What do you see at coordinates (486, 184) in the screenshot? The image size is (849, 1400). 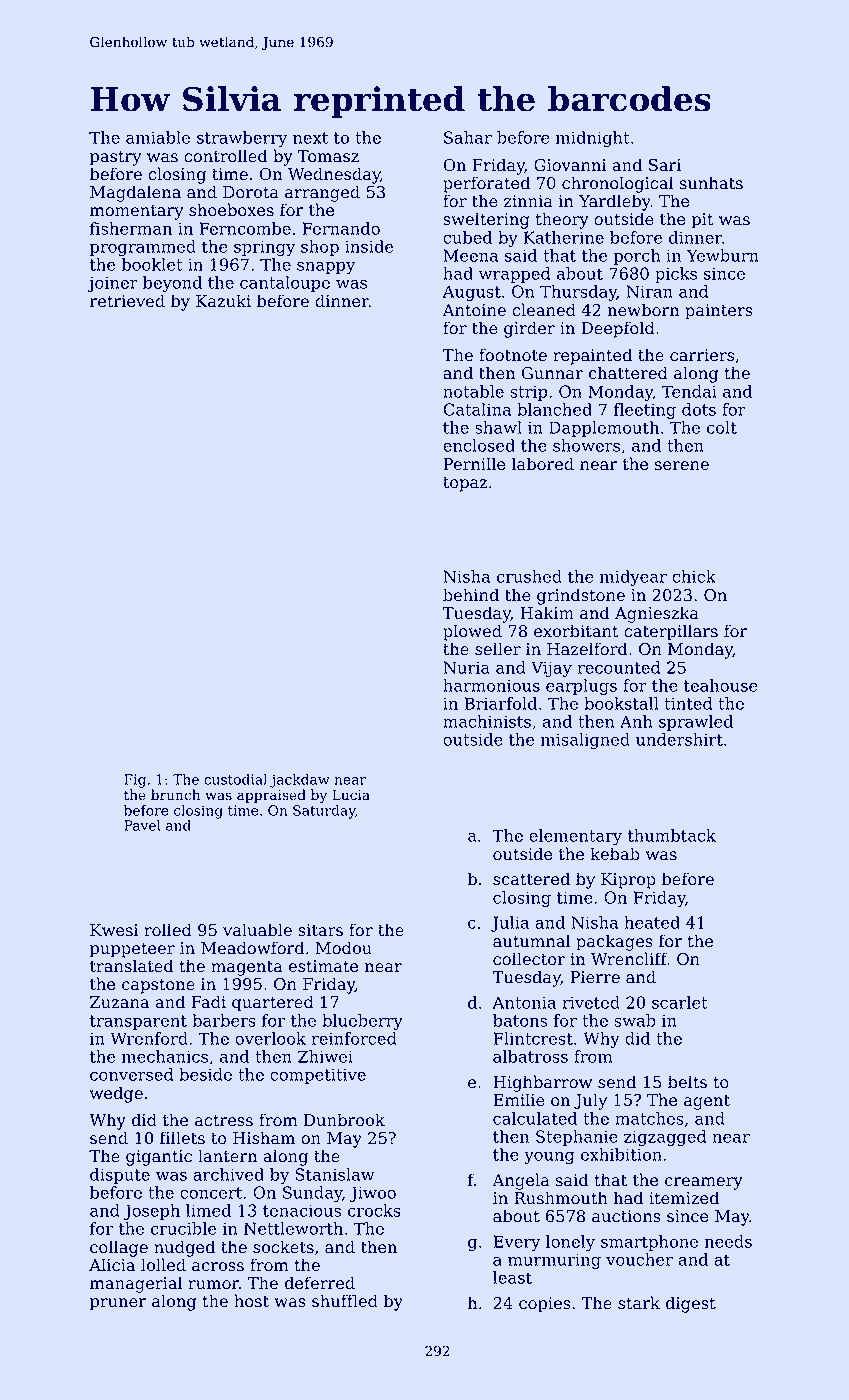 I see `perforated` at bounding box center [486, 184].
